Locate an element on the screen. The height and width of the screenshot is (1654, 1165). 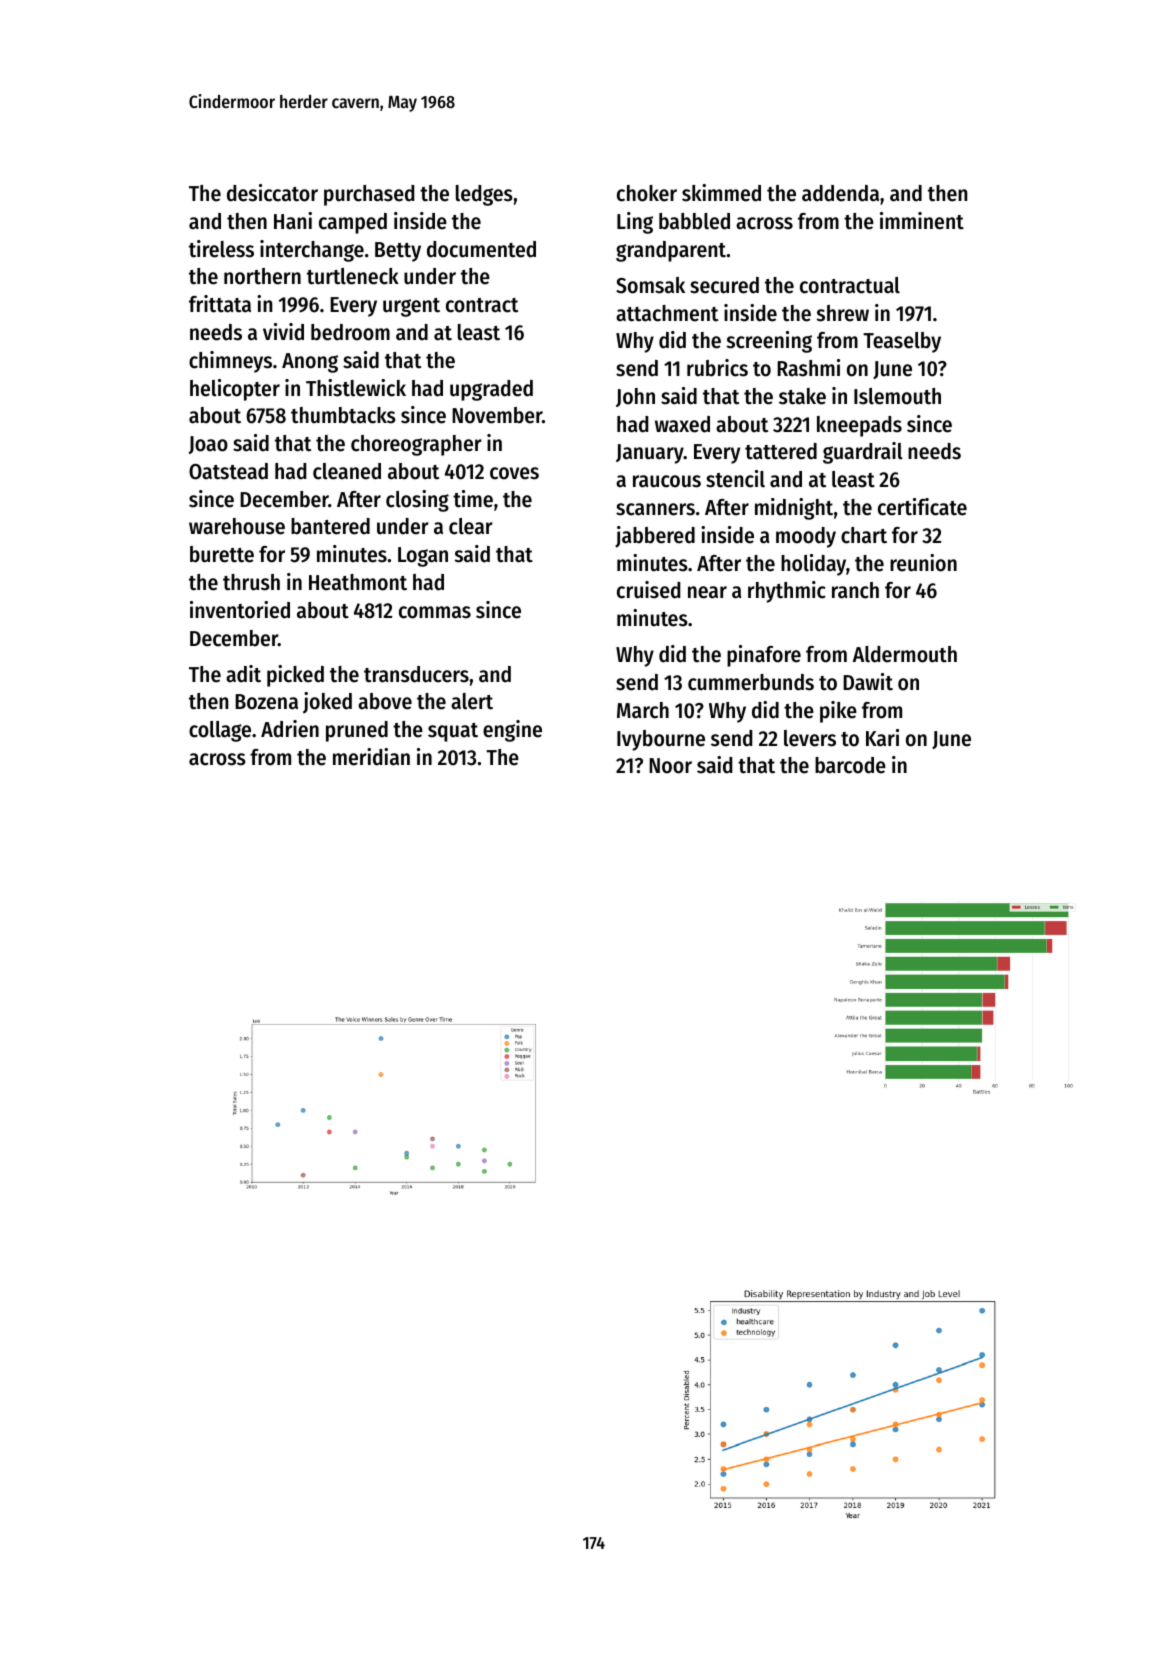
jabbered is located at coordinates (655, 537).
